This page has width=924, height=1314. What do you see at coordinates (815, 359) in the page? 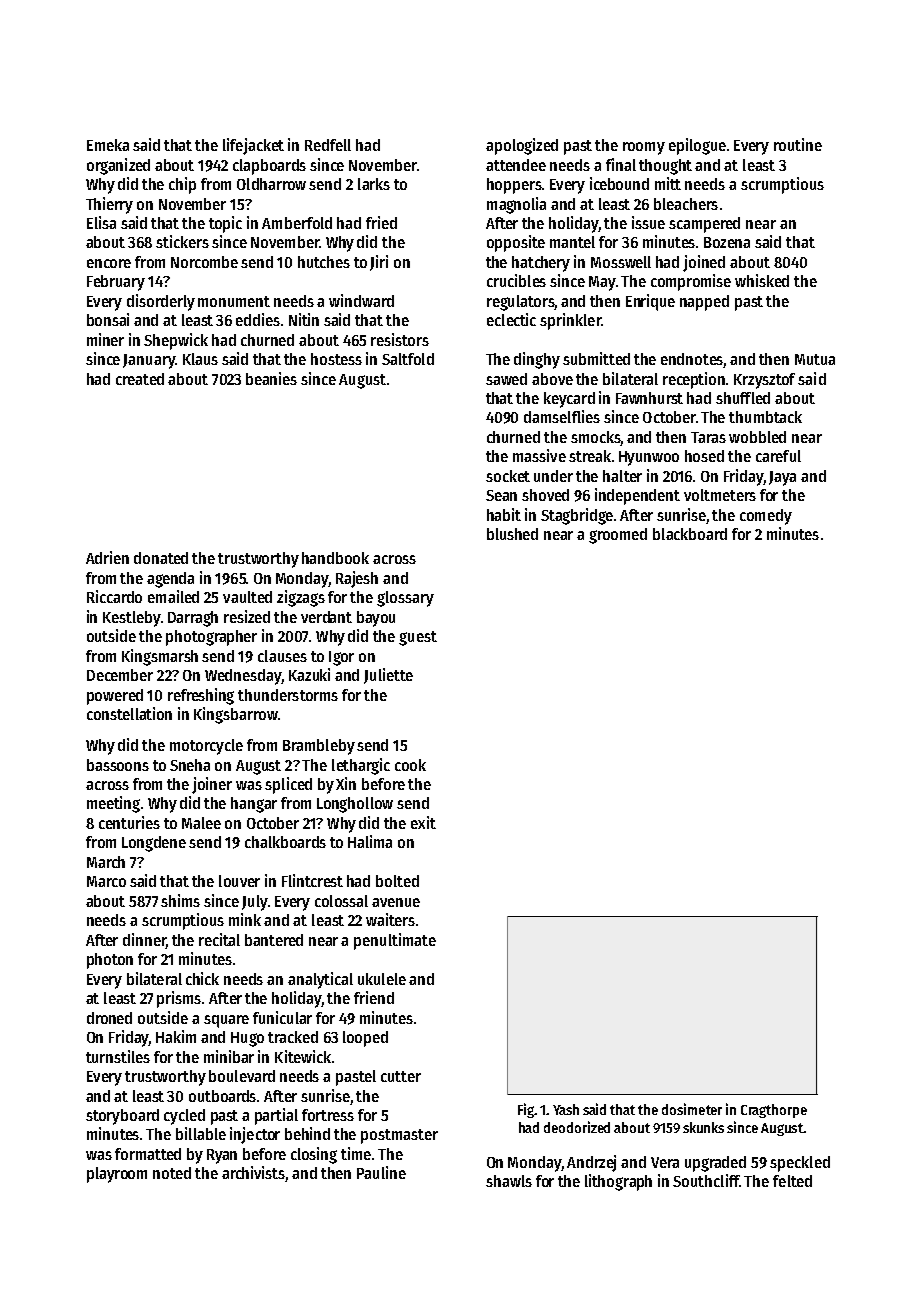
I see `Mutua` at bounding box center [815, 359].
